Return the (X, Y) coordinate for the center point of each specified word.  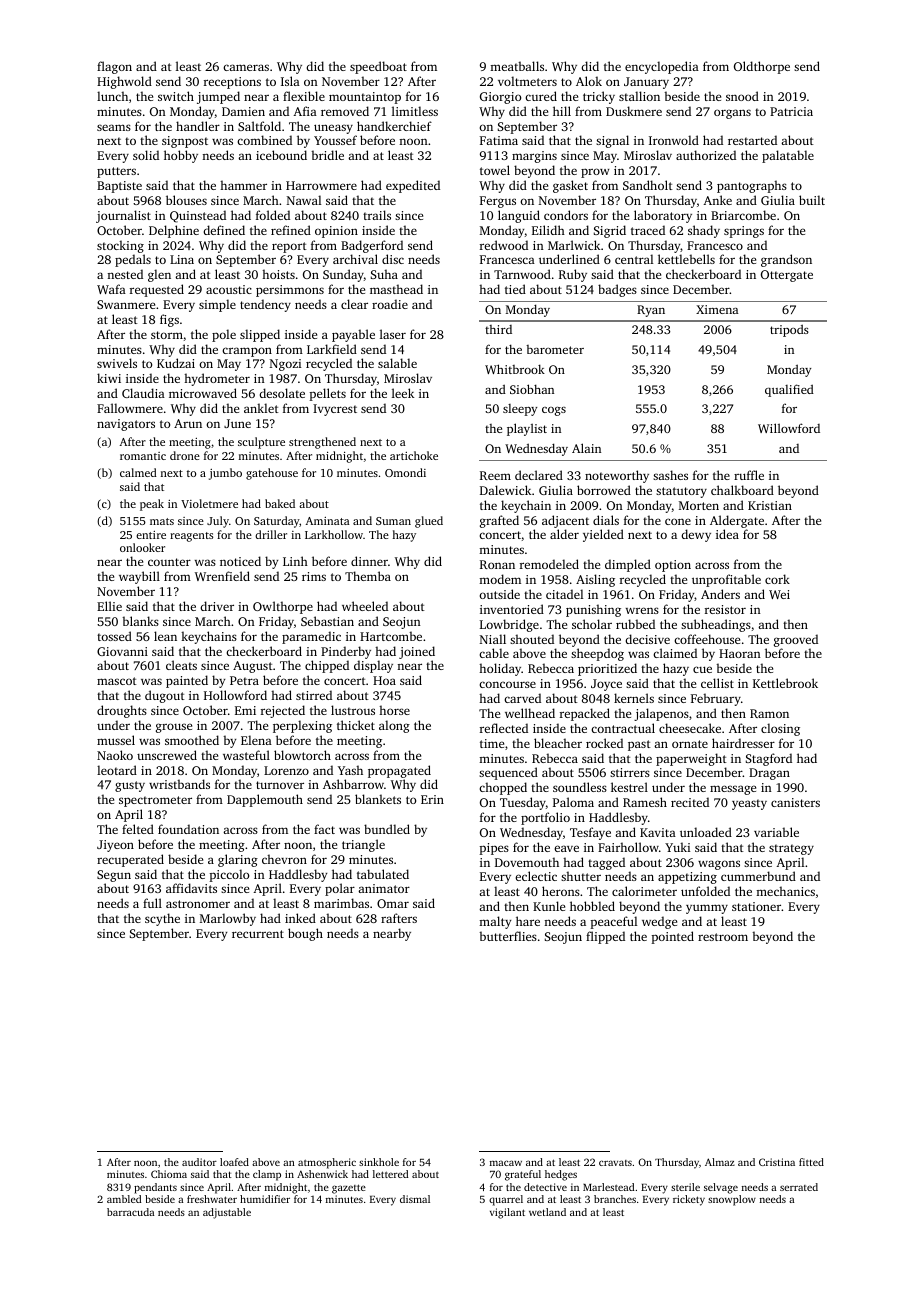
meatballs (517, 66)
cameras (246, 67)
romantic (143, 456)
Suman (393, 521)
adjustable (227, 1213)
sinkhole (379, 1162)
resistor (725, 609)
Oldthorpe (762, 67)
